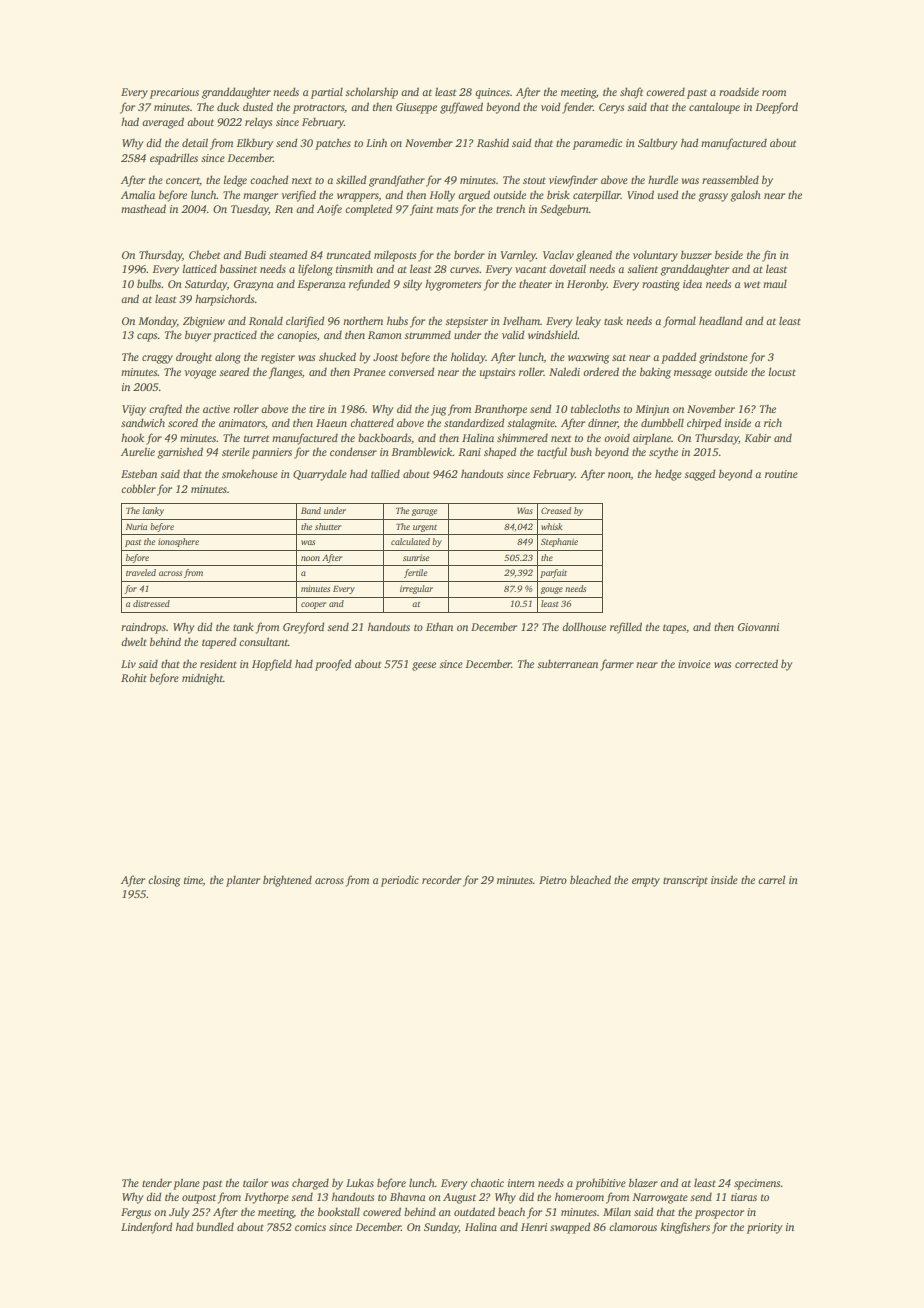 The image size is (924, 1308). I want to click on precarious, so click(174, 93).
